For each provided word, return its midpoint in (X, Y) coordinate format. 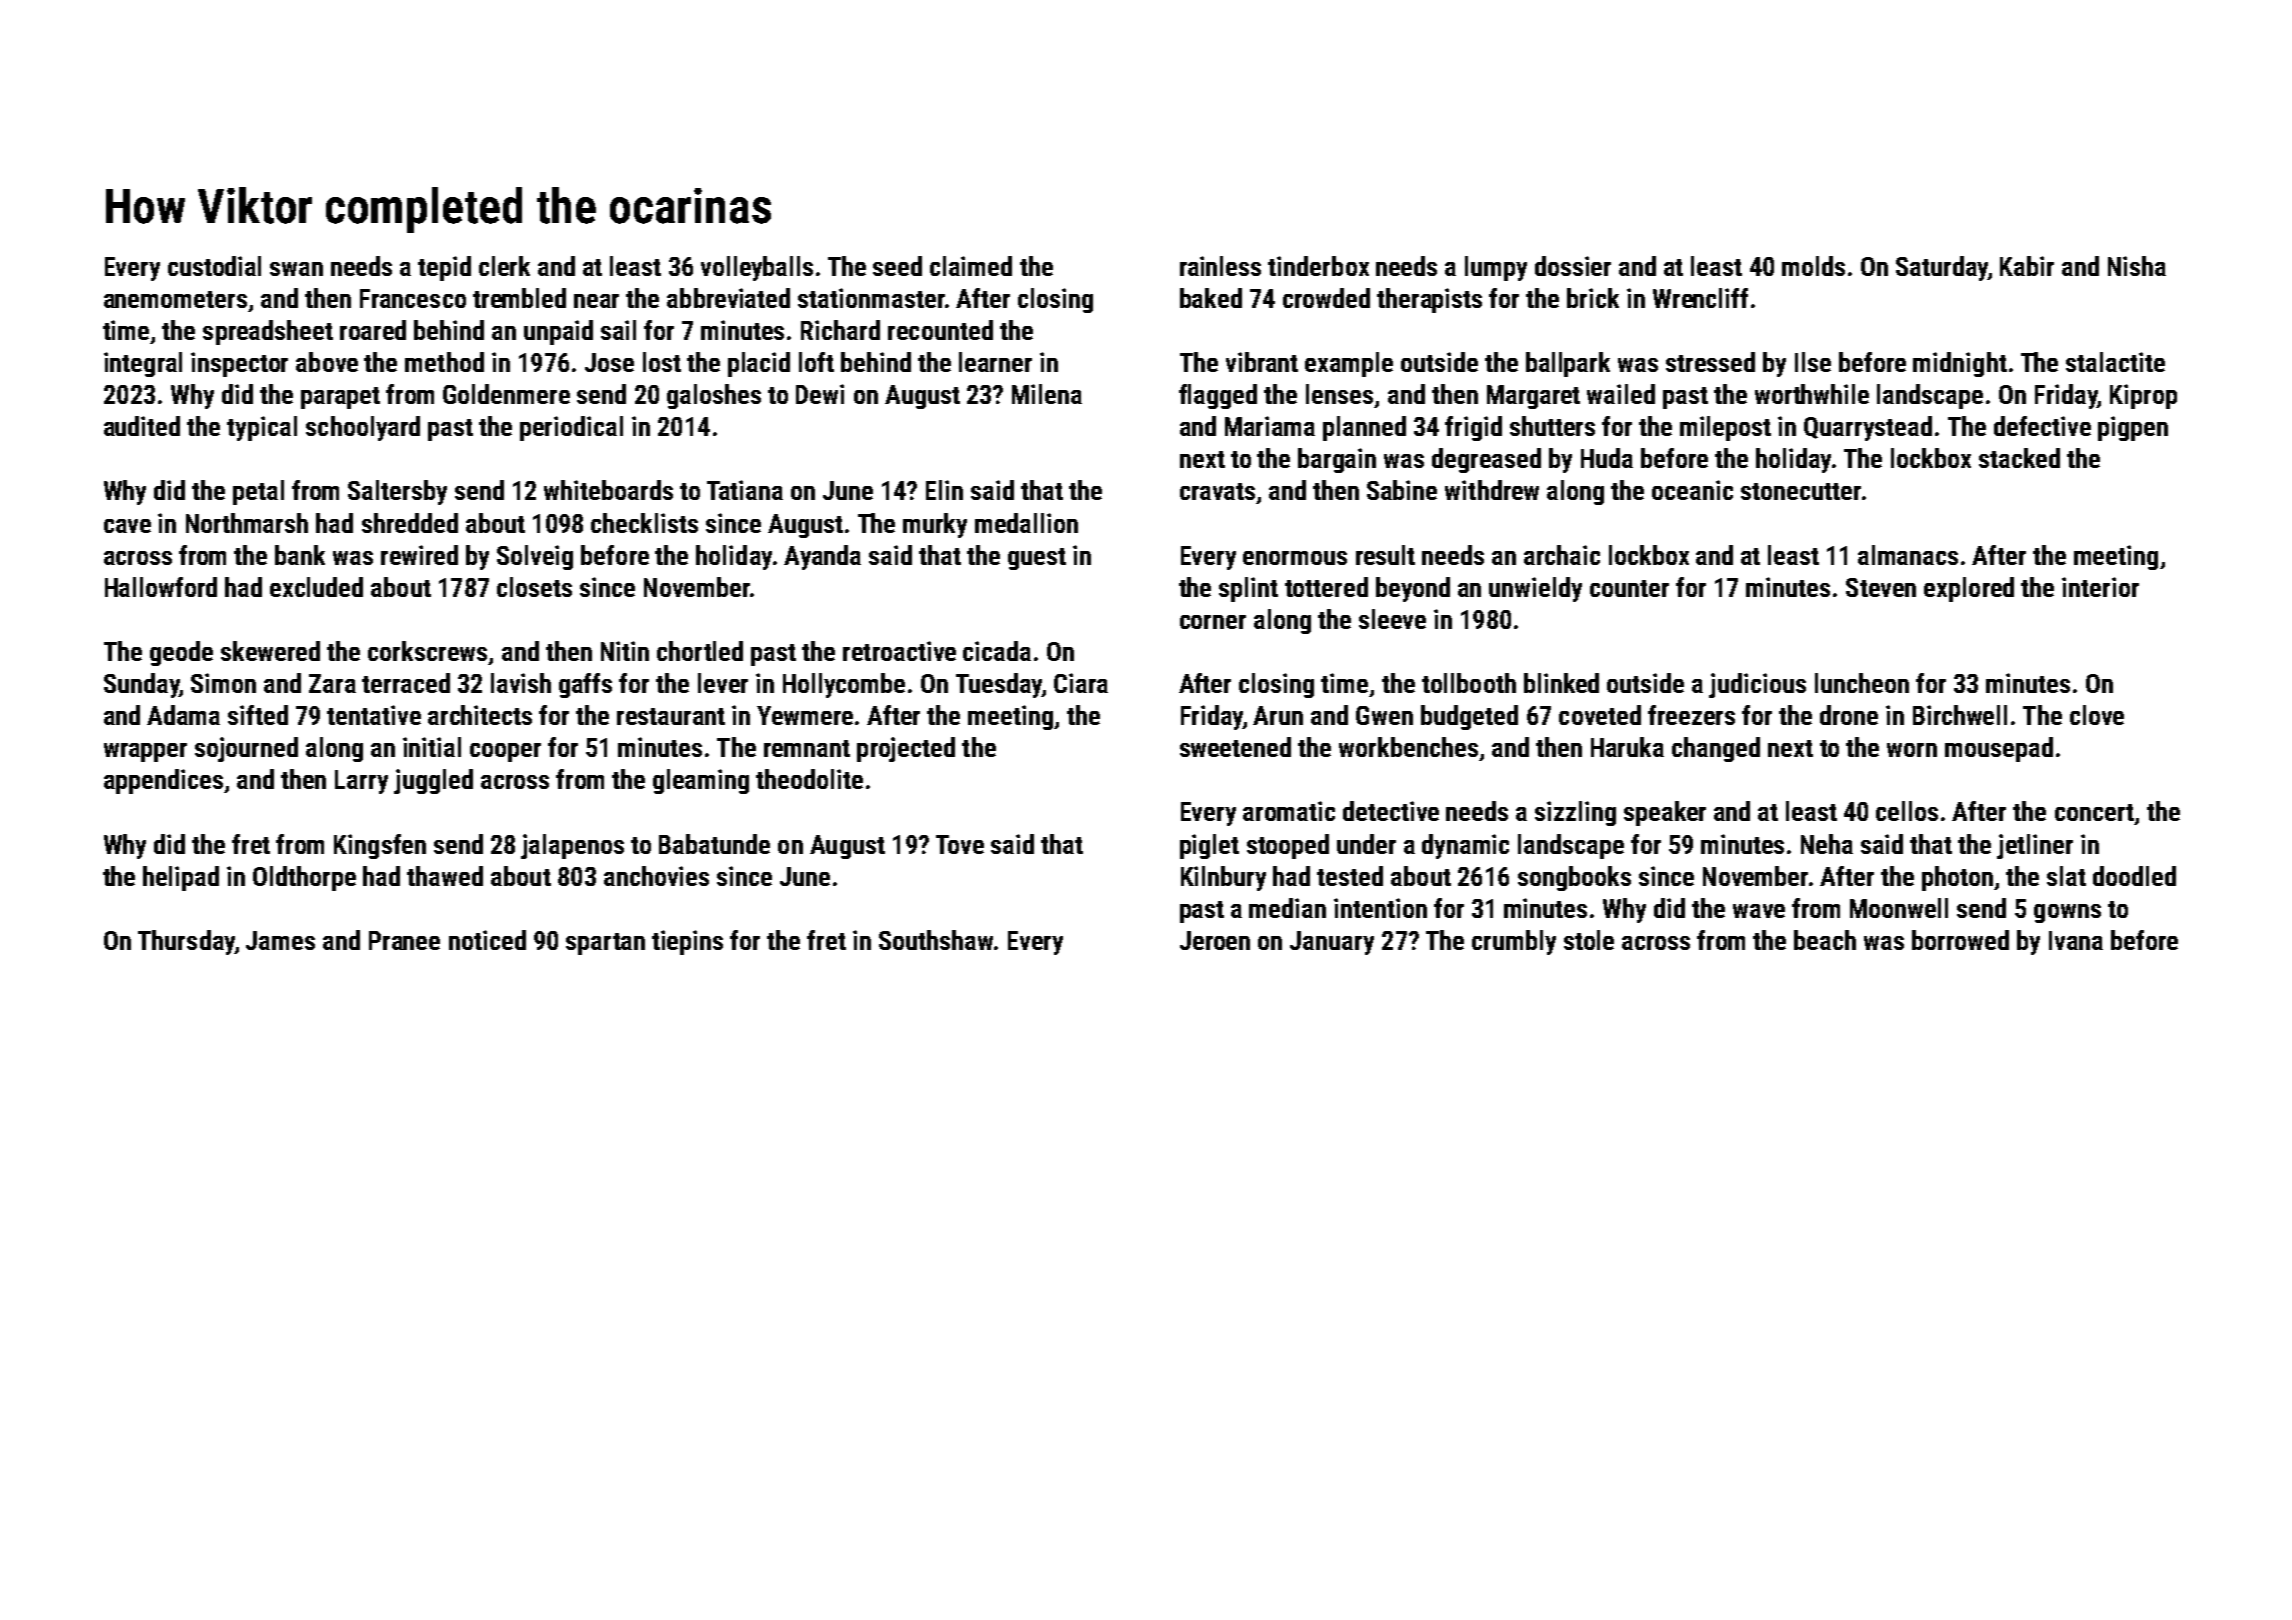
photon (1957, 878)
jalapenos (572, 846)
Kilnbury (1223, 878)
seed (897, 266)
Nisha (2137, 266)
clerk (504, 266)
